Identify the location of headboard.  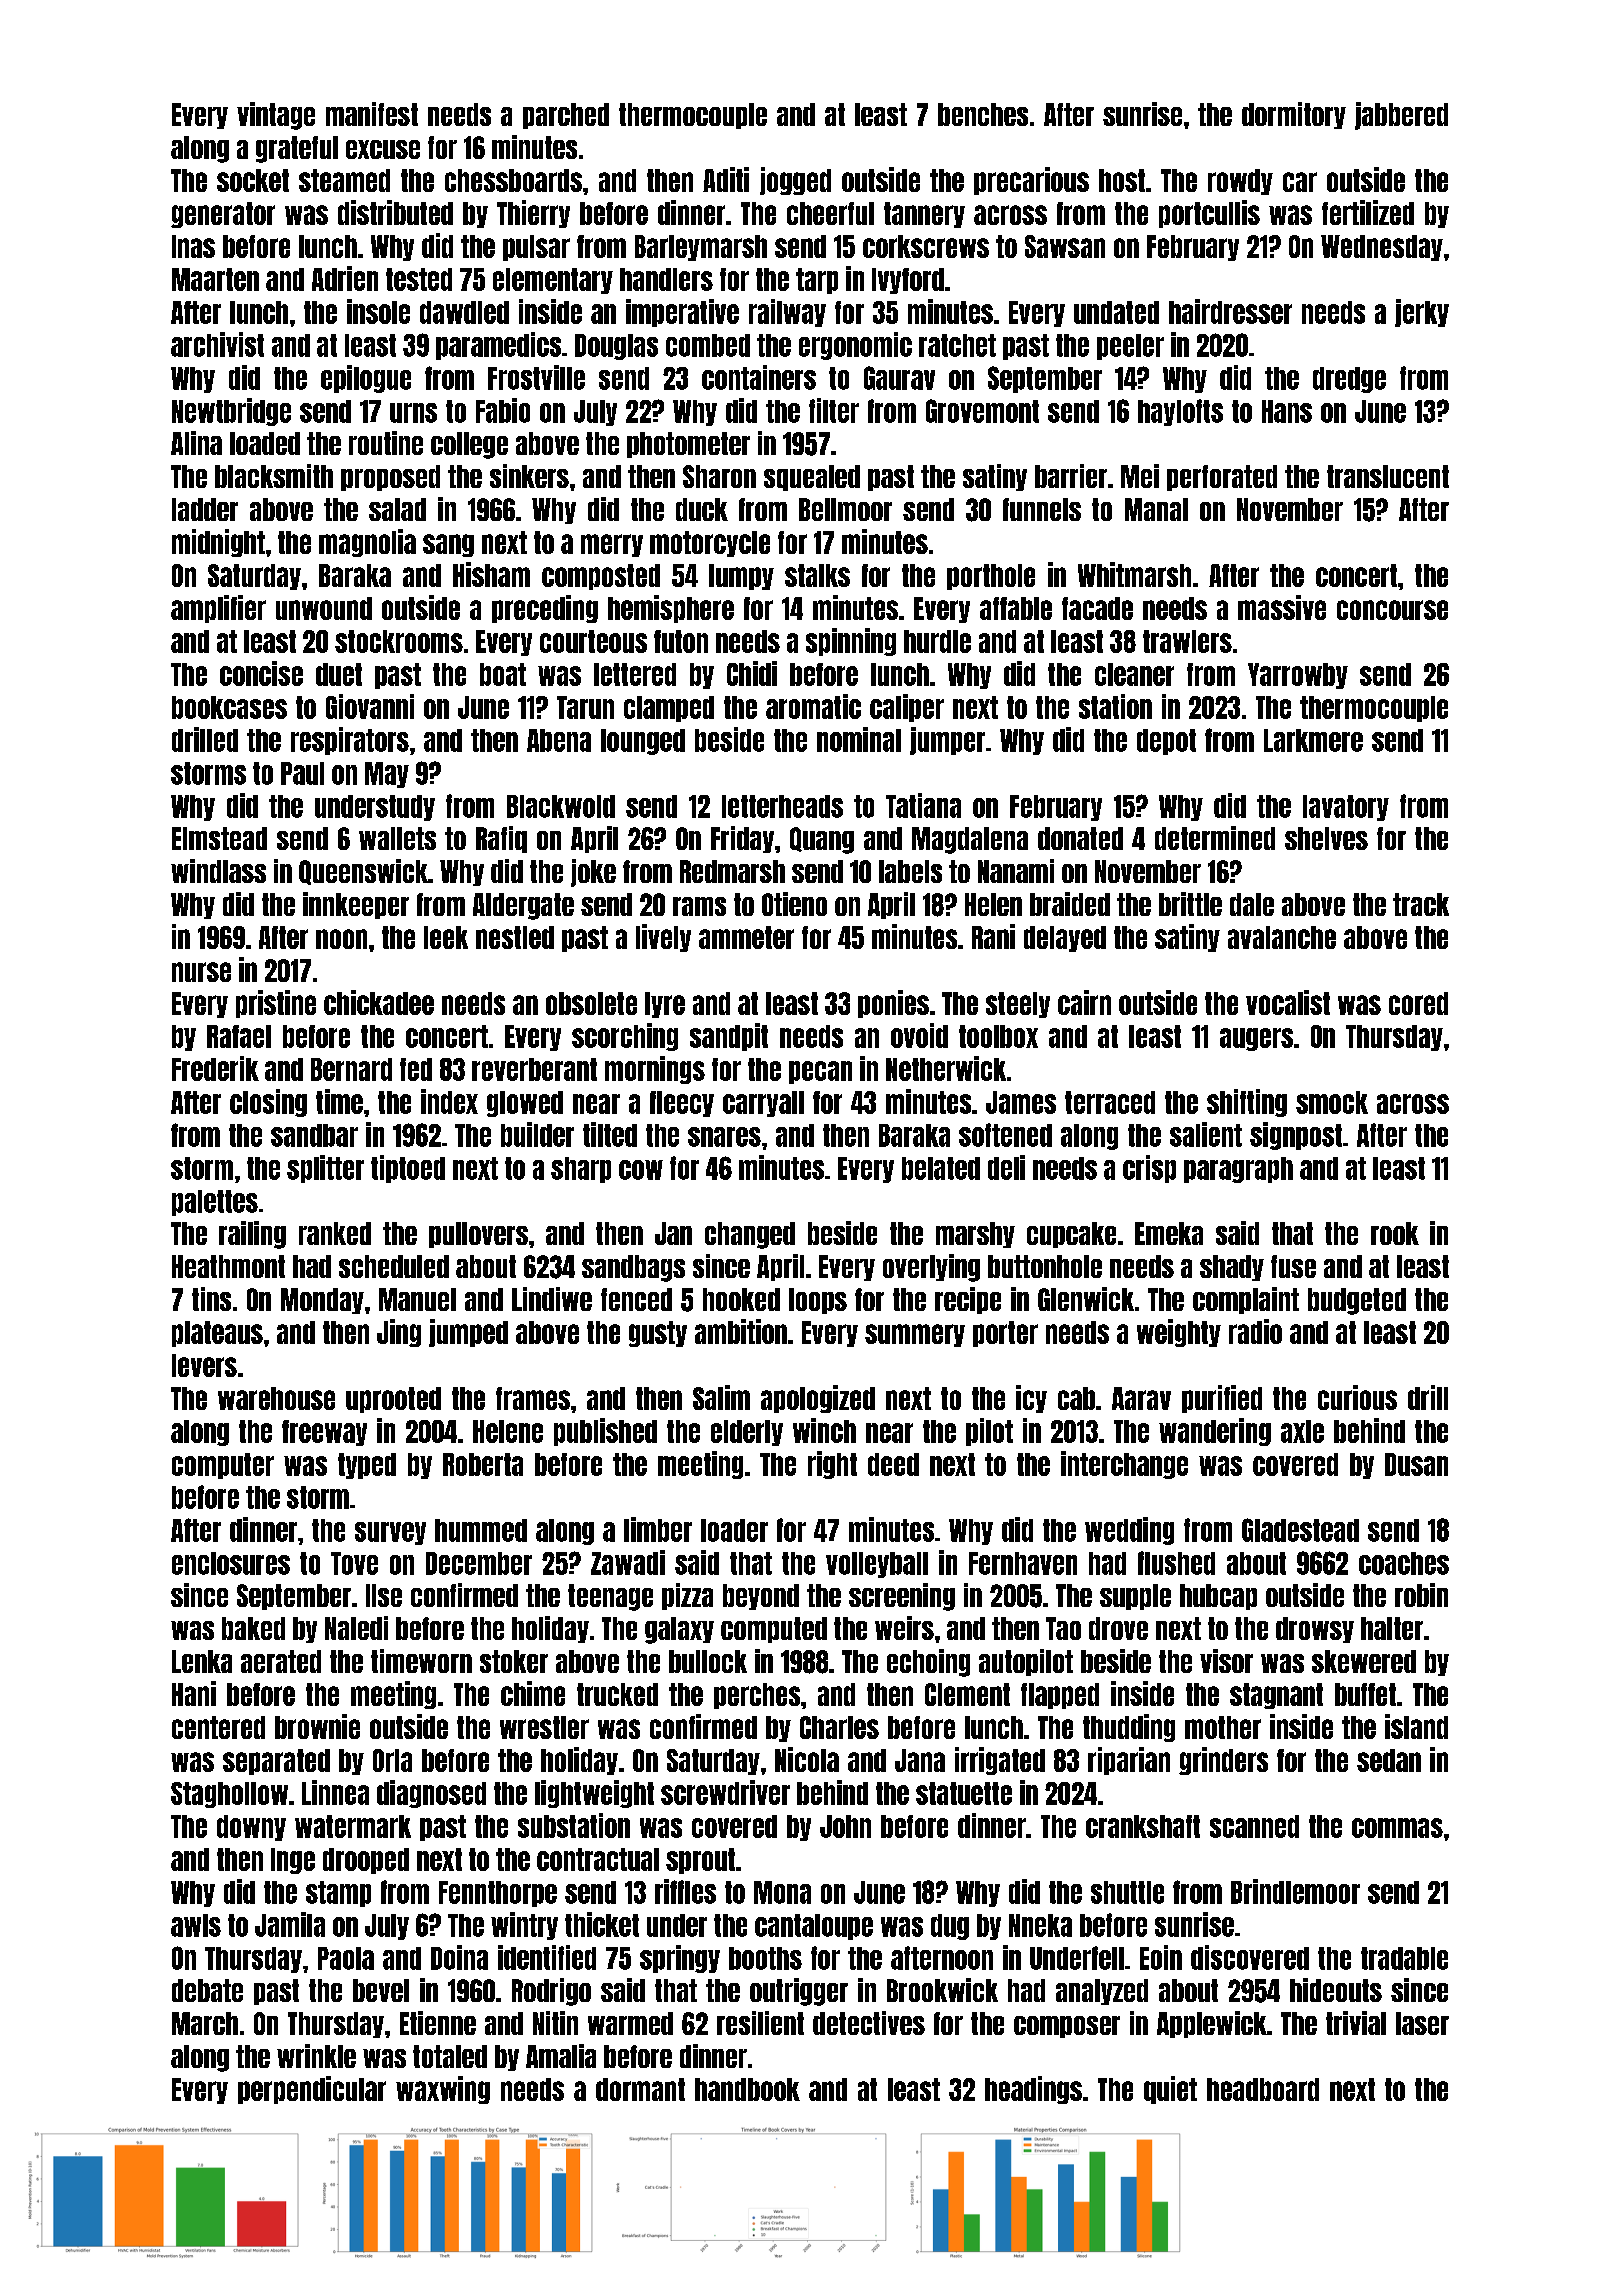
(1263, 2089).
